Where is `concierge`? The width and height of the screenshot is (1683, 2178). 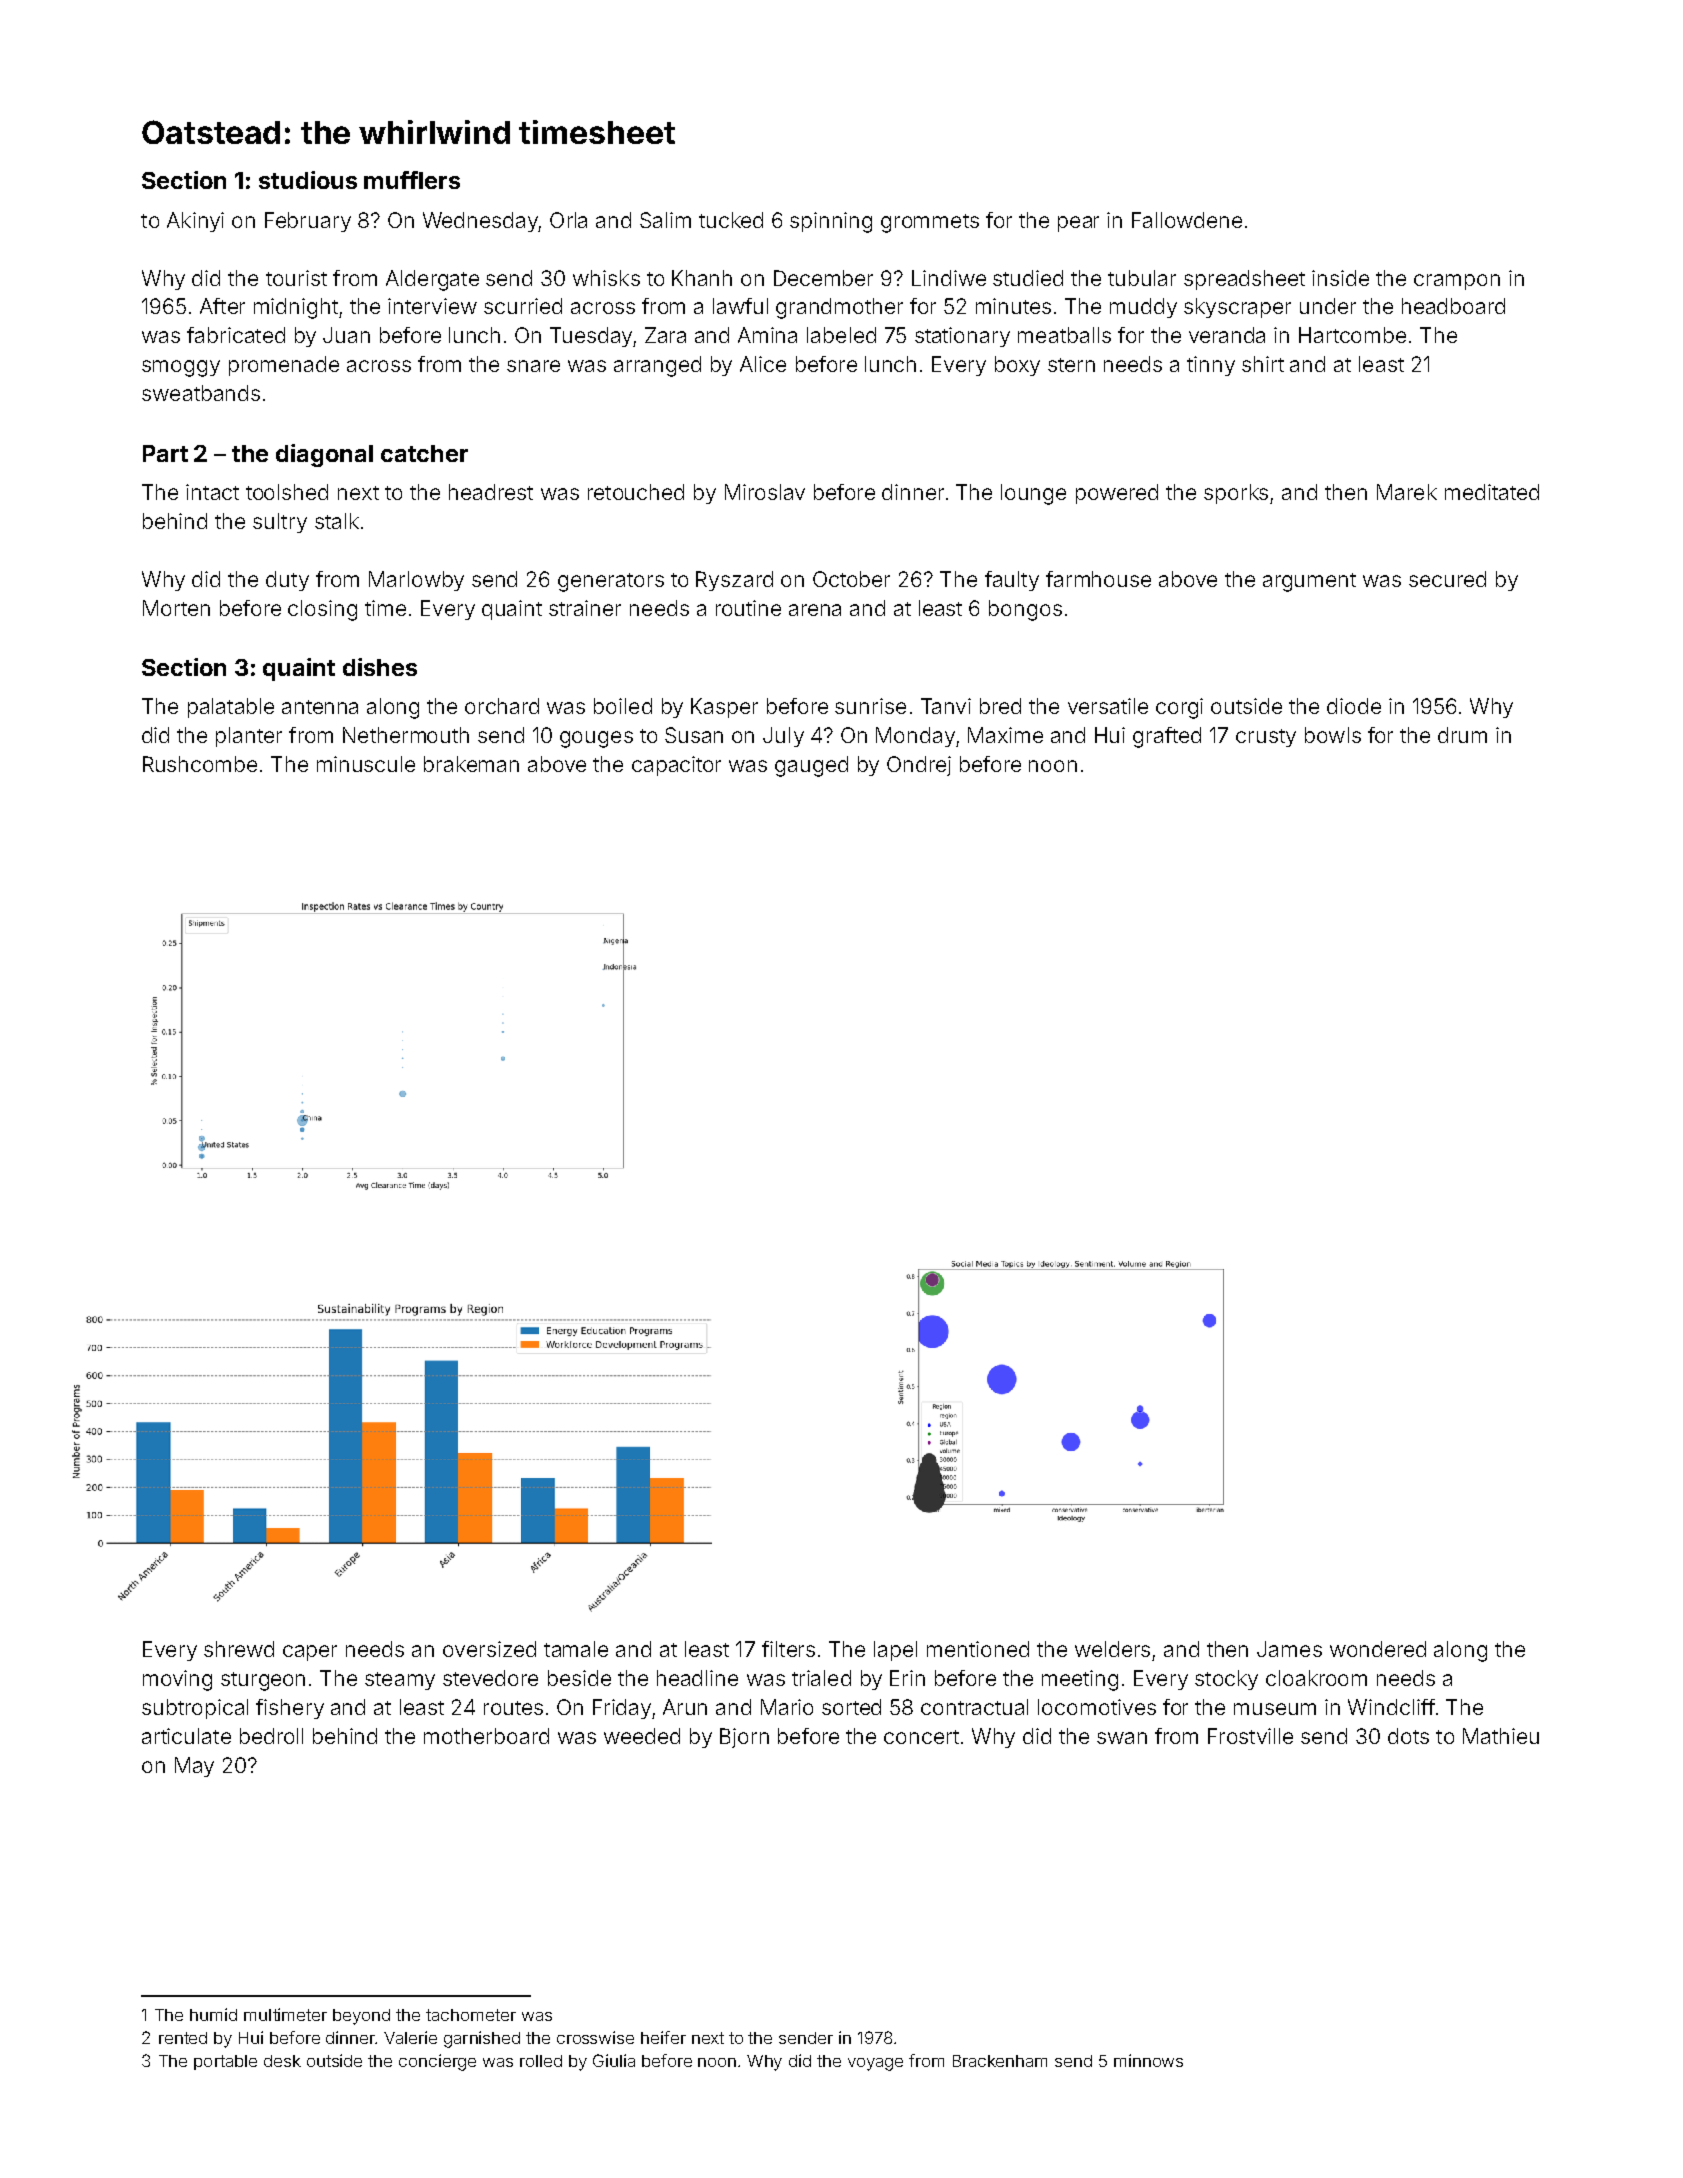
concierge is located at coordinates (437, 2062).
